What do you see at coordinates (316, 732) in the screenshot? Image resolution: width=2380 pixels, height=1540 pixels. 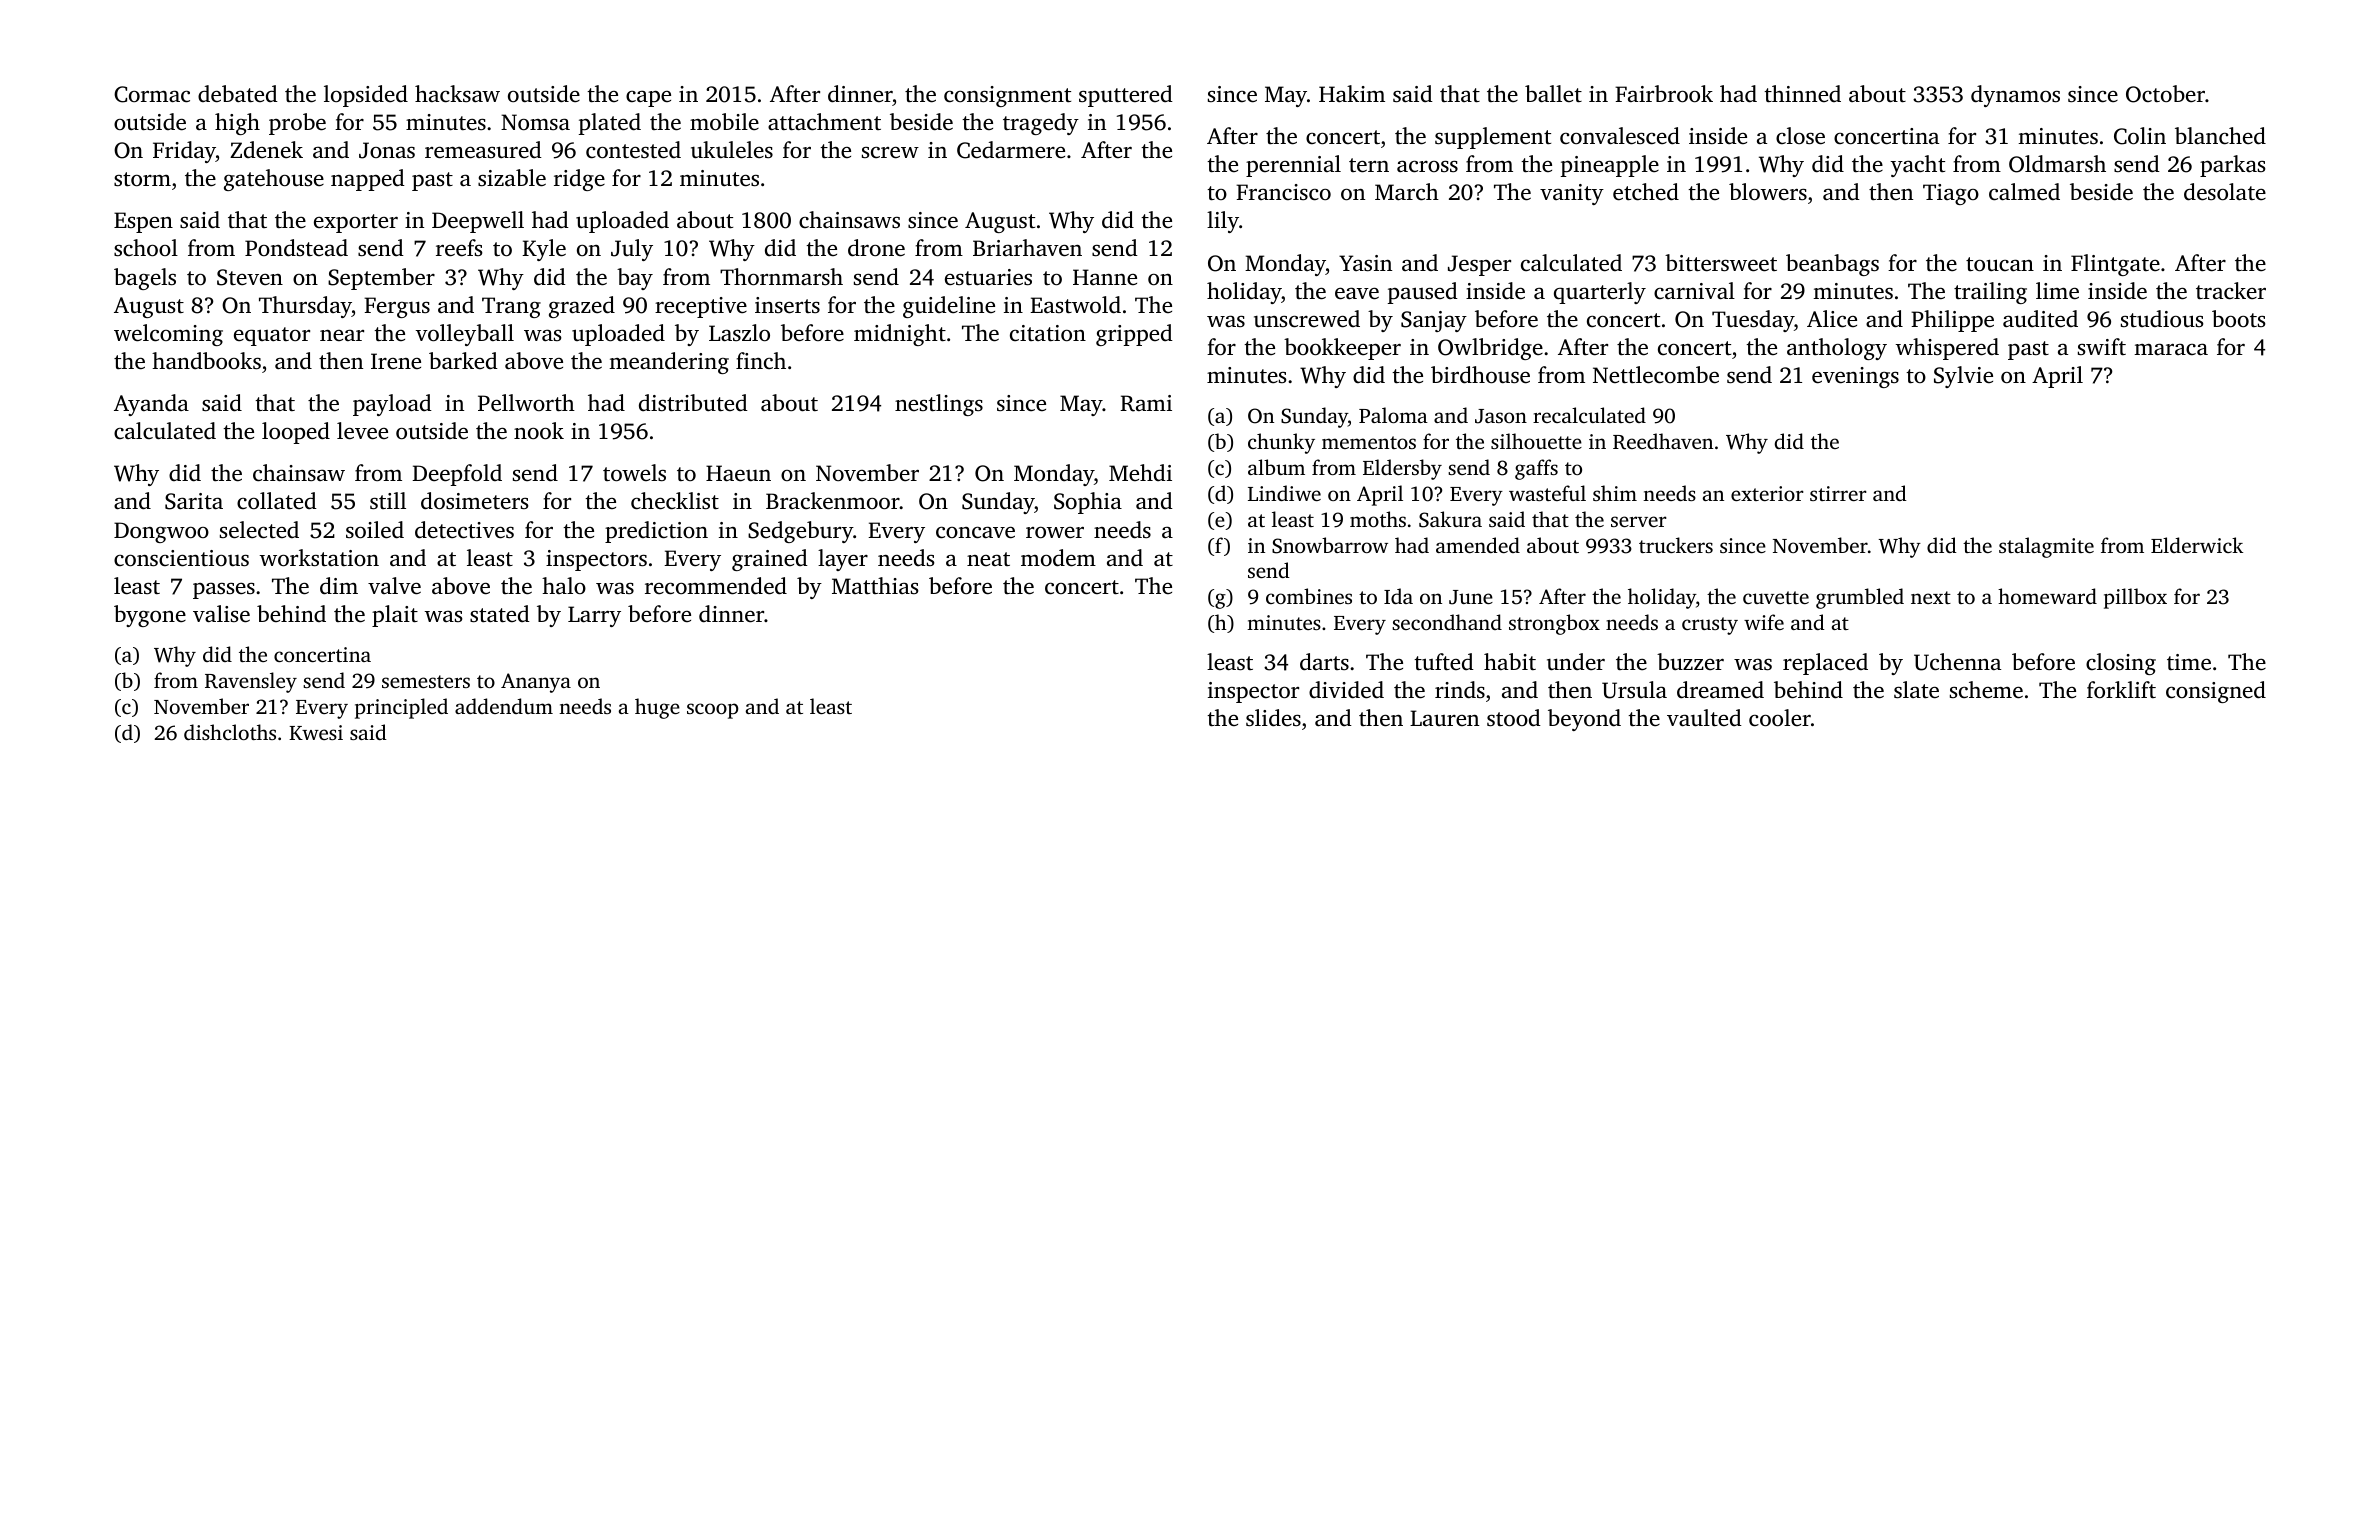 I see `Kwesi` at bounding box center [316, 732].
